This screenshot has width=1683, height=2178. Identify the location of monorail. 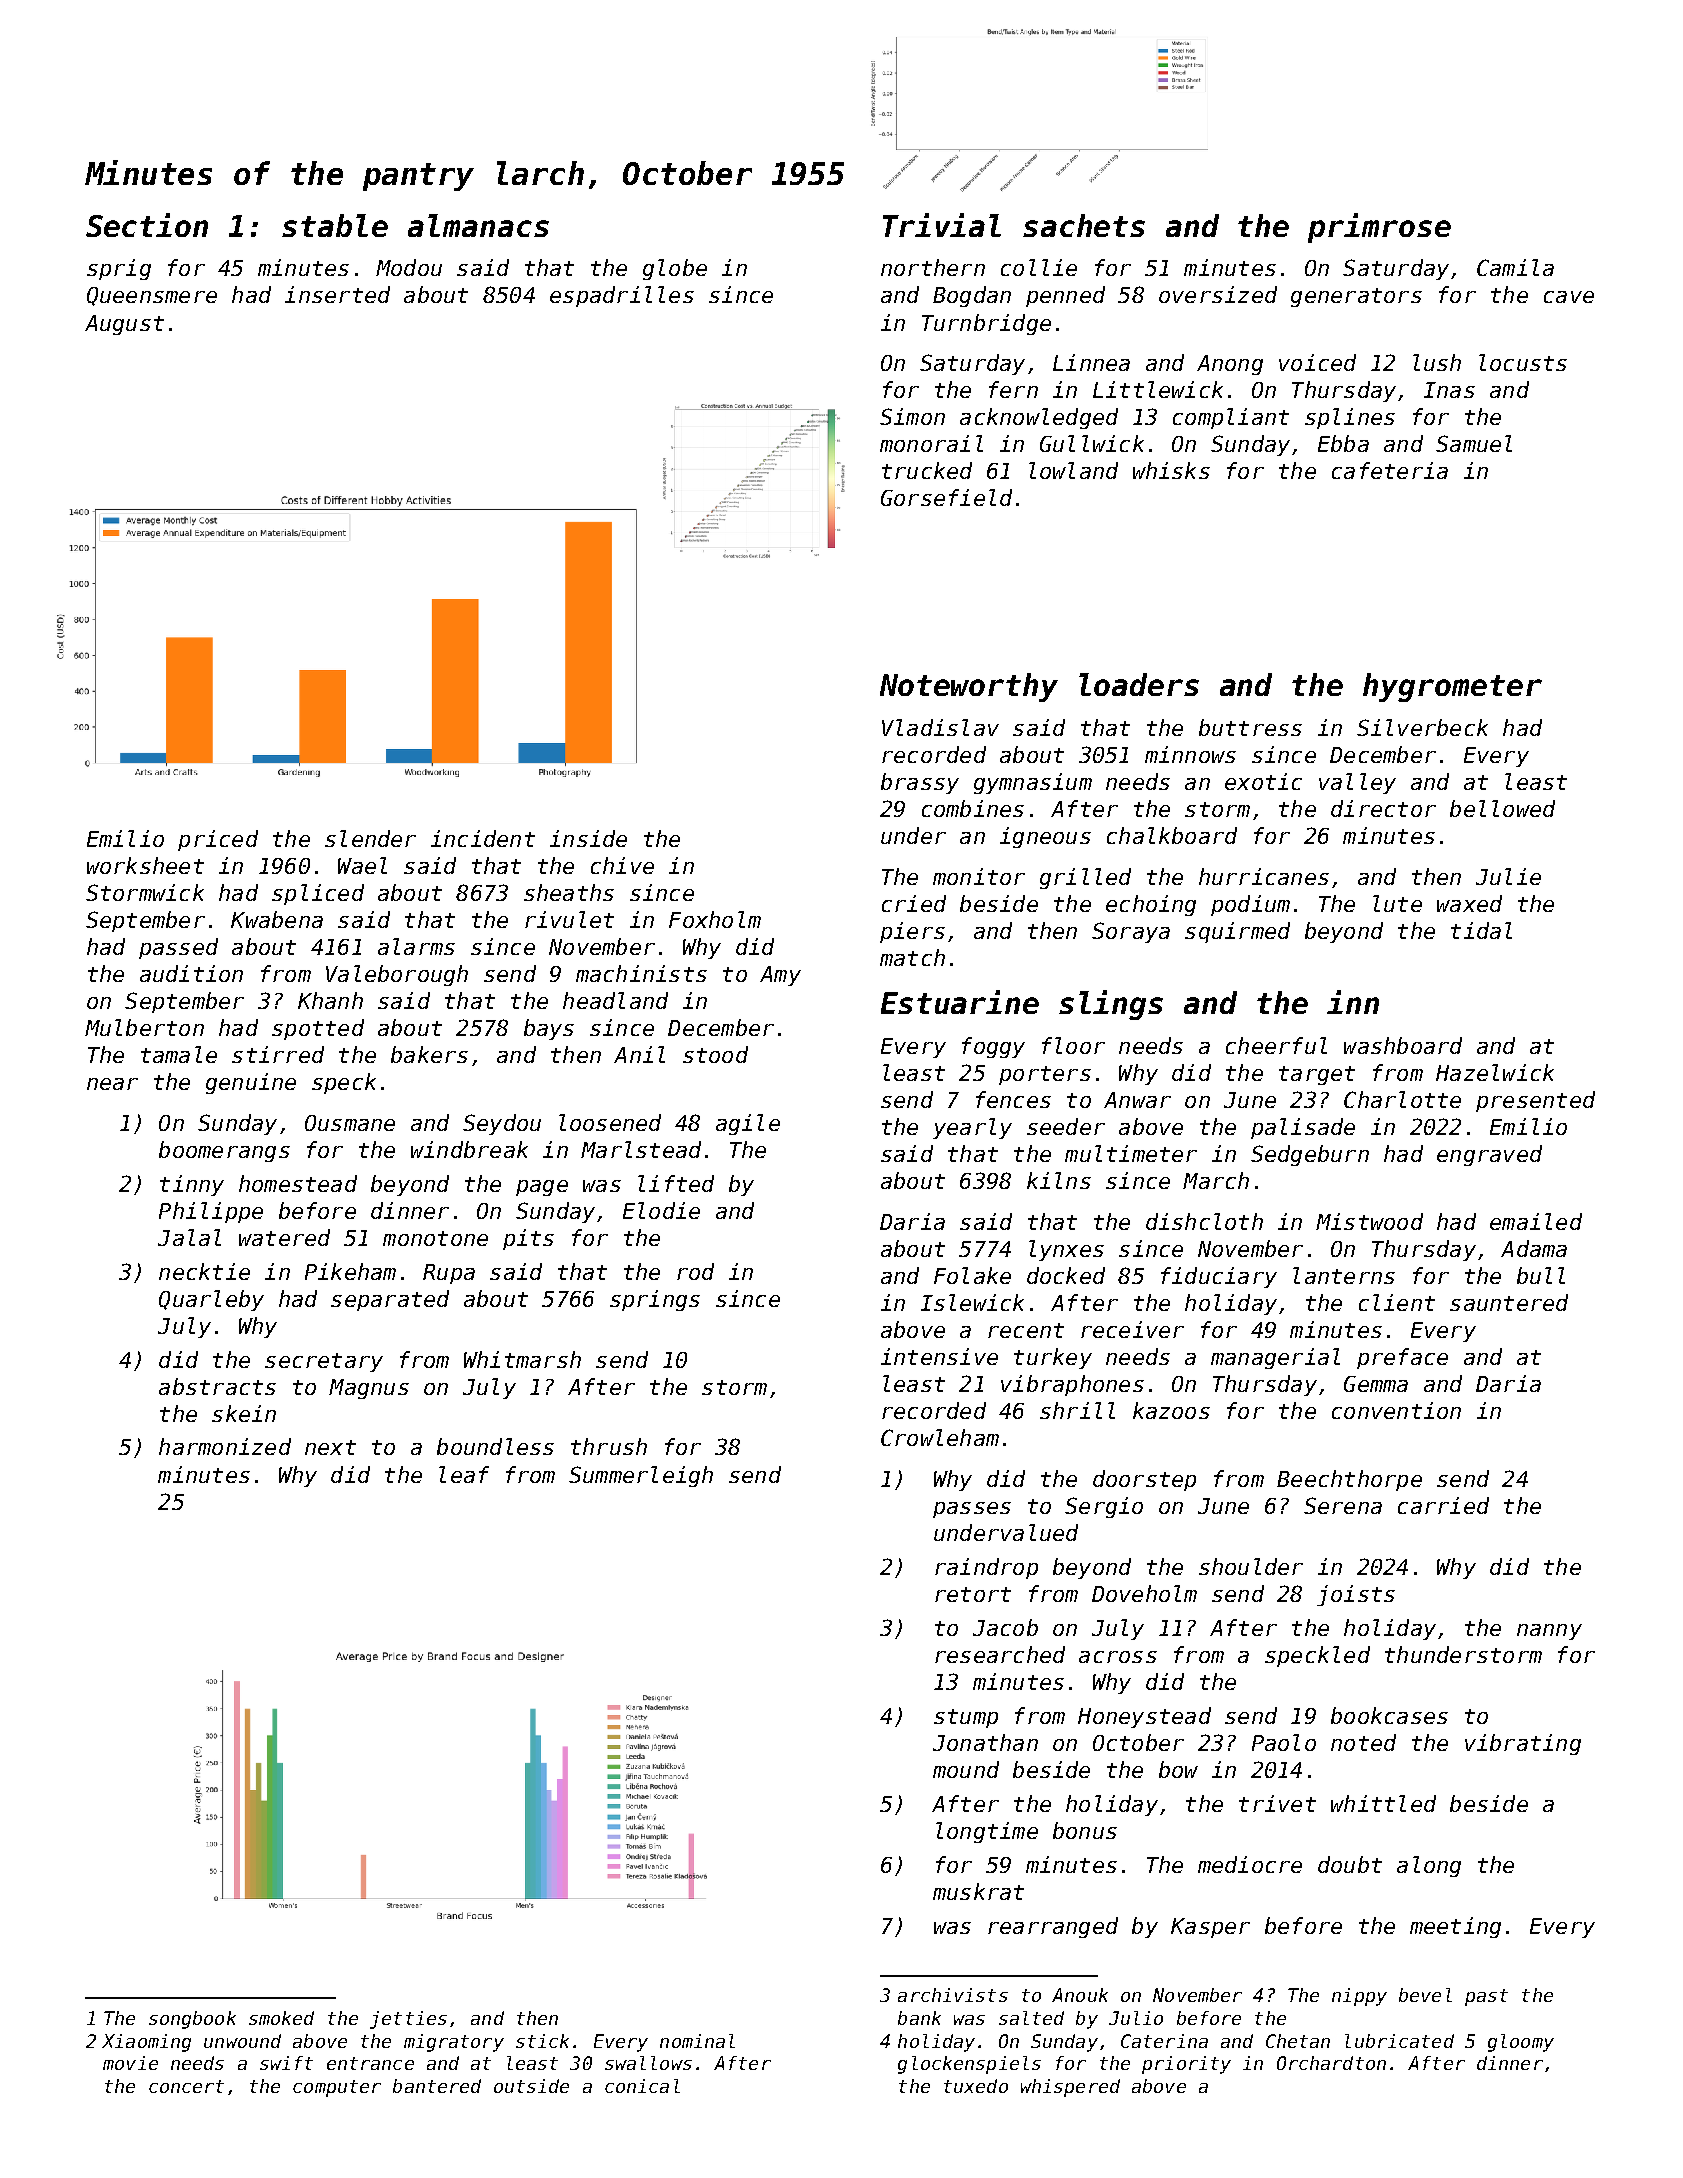
(931, 443).
